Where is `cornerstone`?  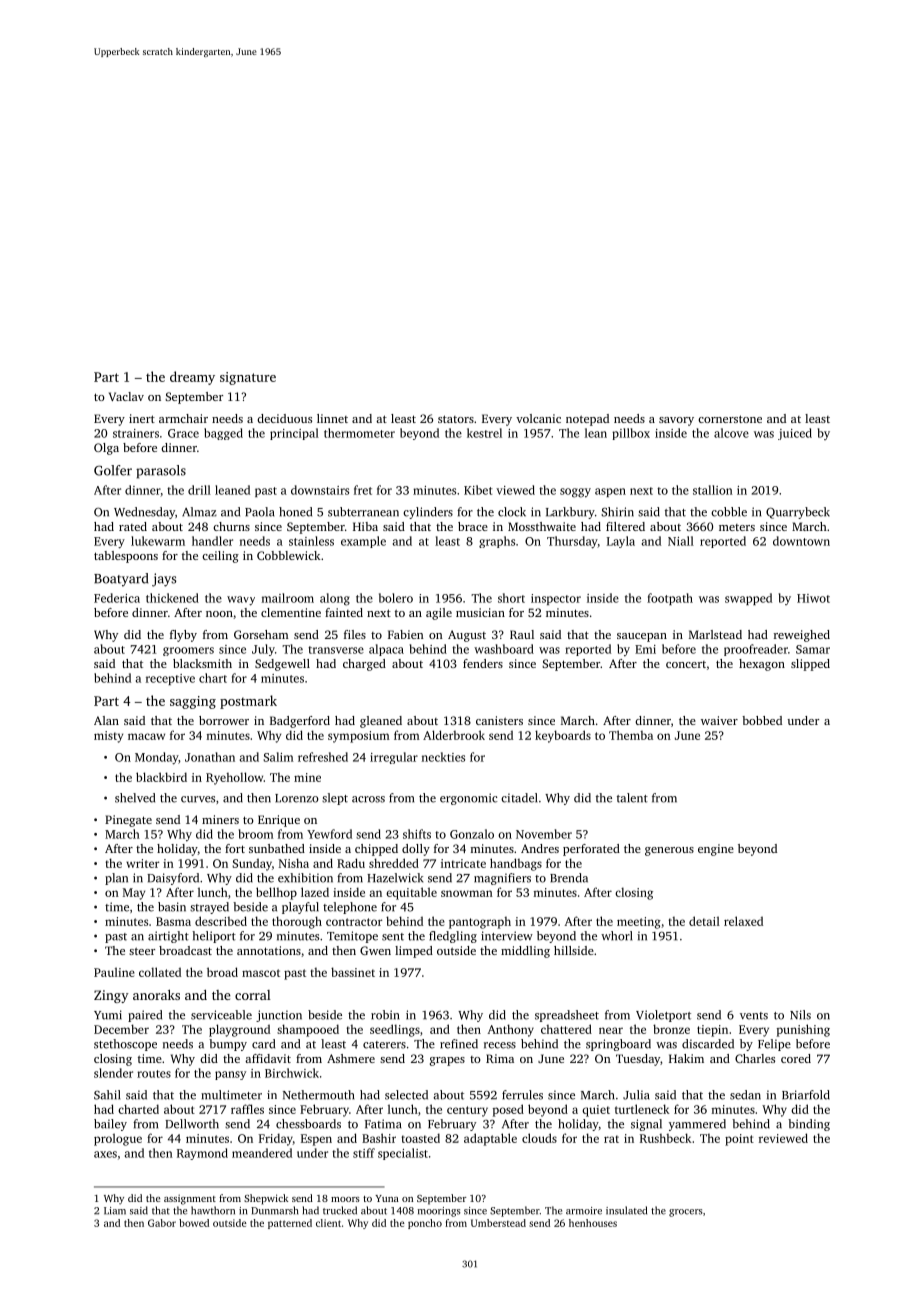
cornerstone is located at coordinates (730, 419).
